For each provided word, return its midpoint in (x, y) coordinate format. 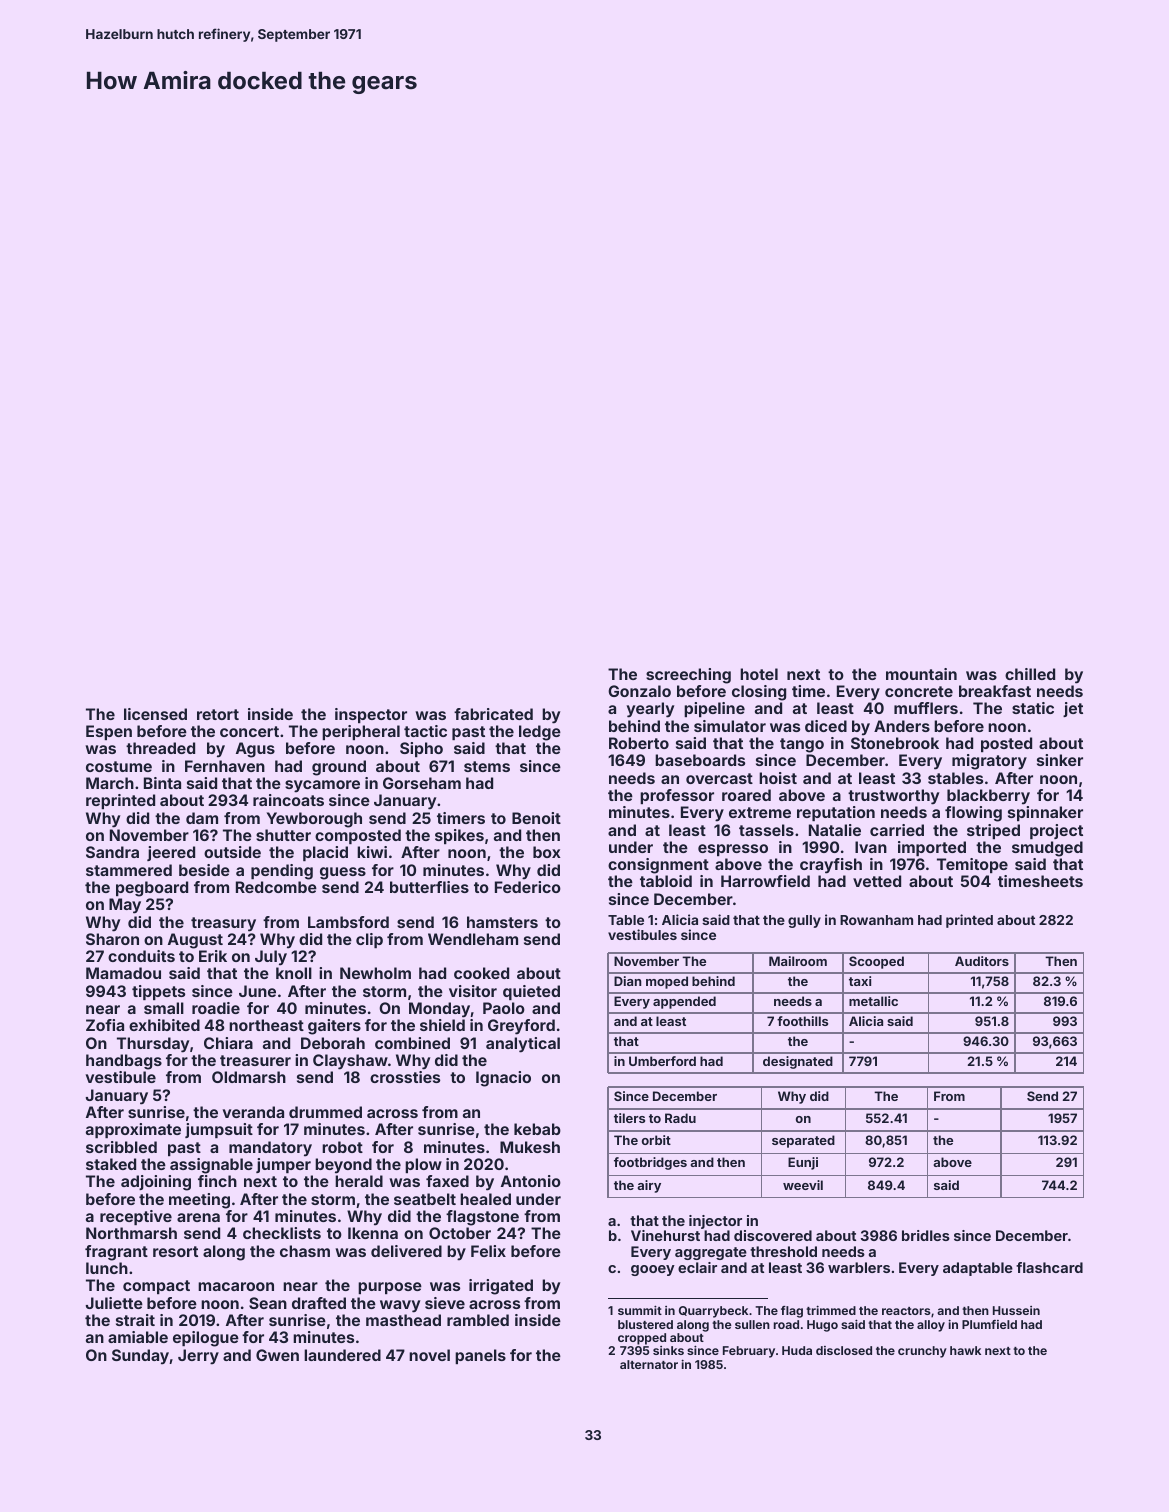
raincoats (288, 800)
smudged (1047, 849)
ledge (540, 733)
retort (218, 714)
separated (803, 1141)
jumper (283, 1165)
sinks (668, 1350)
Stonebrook (895, 743)
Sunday (140, 1357)
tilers (629, 1118)
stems (487, 766)
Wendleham (473, 939)
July (271, 958)
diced (826, 726)
